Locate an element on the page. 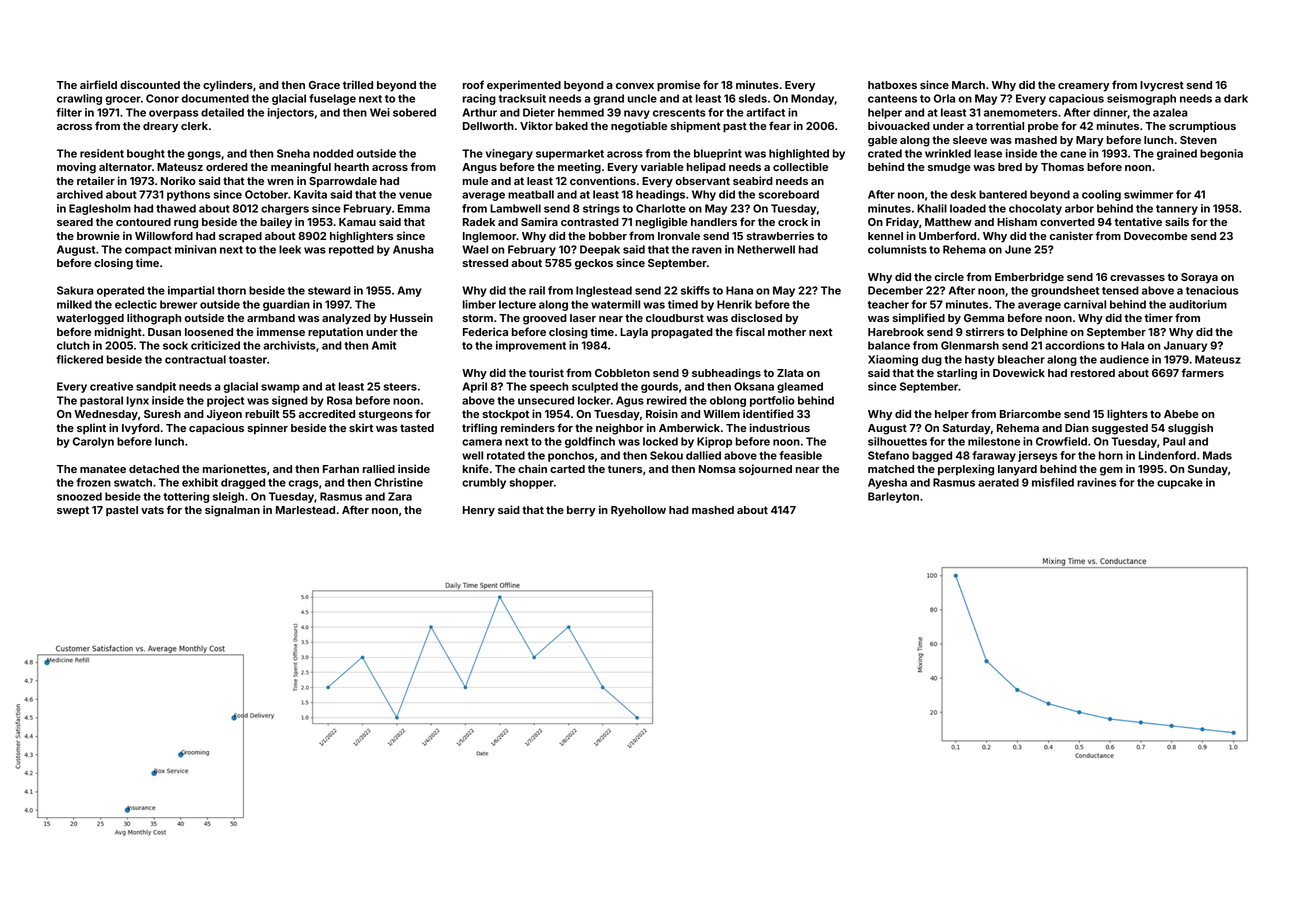 The image size is (1308, 924). observant is located at coordinates (703, 181).
